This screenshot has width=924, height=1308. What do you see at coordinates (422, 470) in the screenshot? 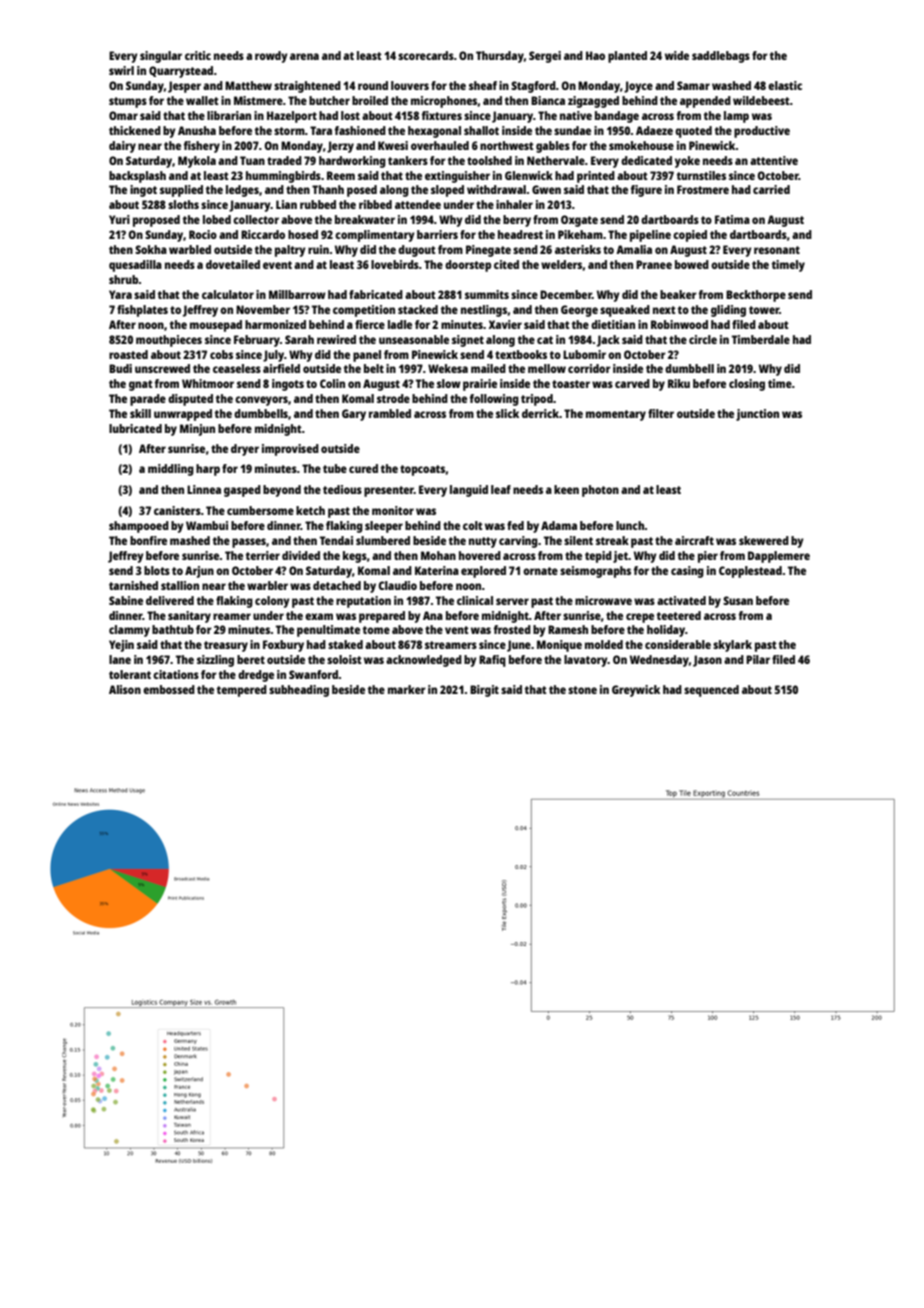
I see `topcoats` at bounding box center [422, 470].
